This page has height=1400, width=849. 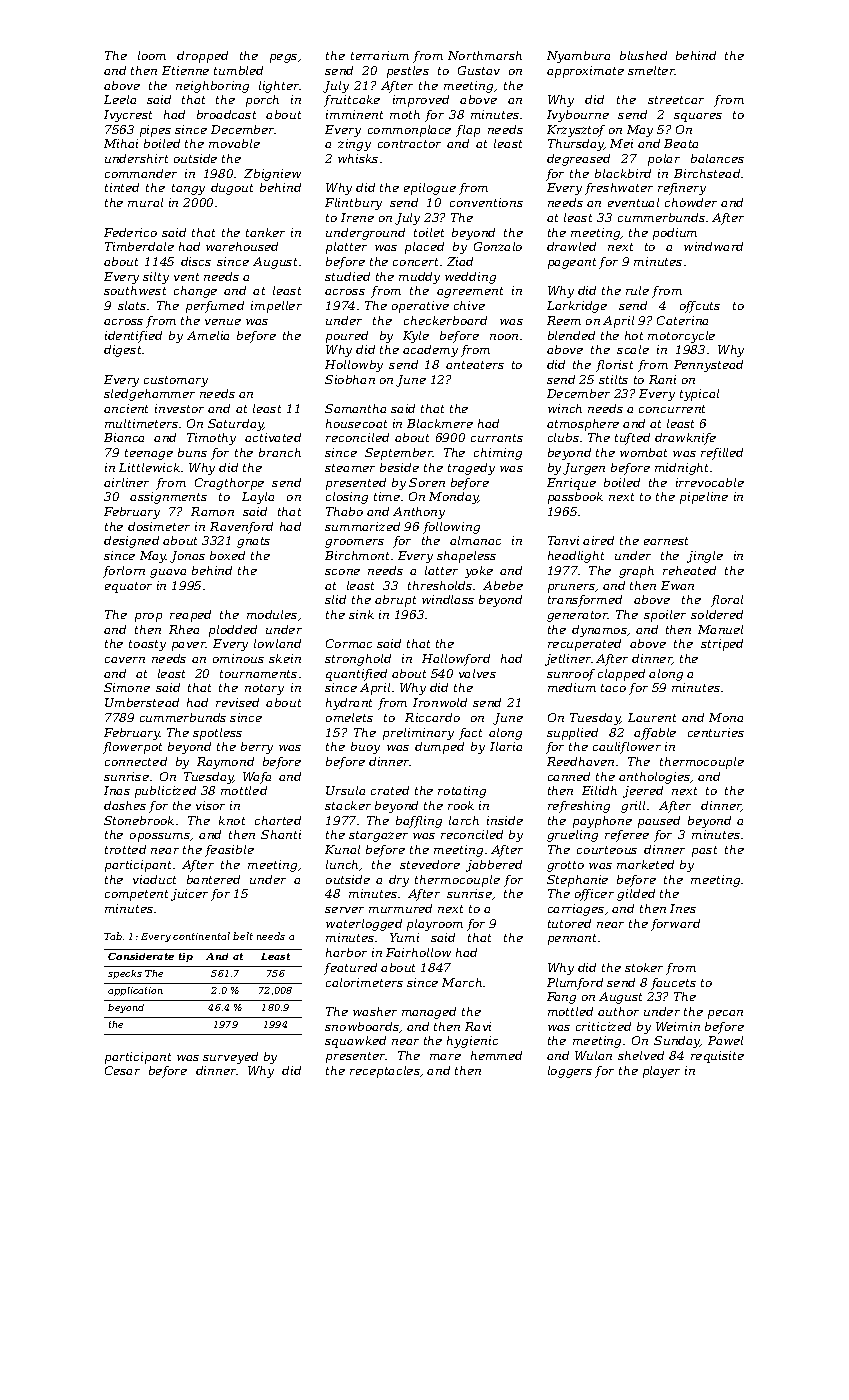 What do you see at coordinates (681, 469) in the page?
I see `midnight` at bounding box center [681, 469].
